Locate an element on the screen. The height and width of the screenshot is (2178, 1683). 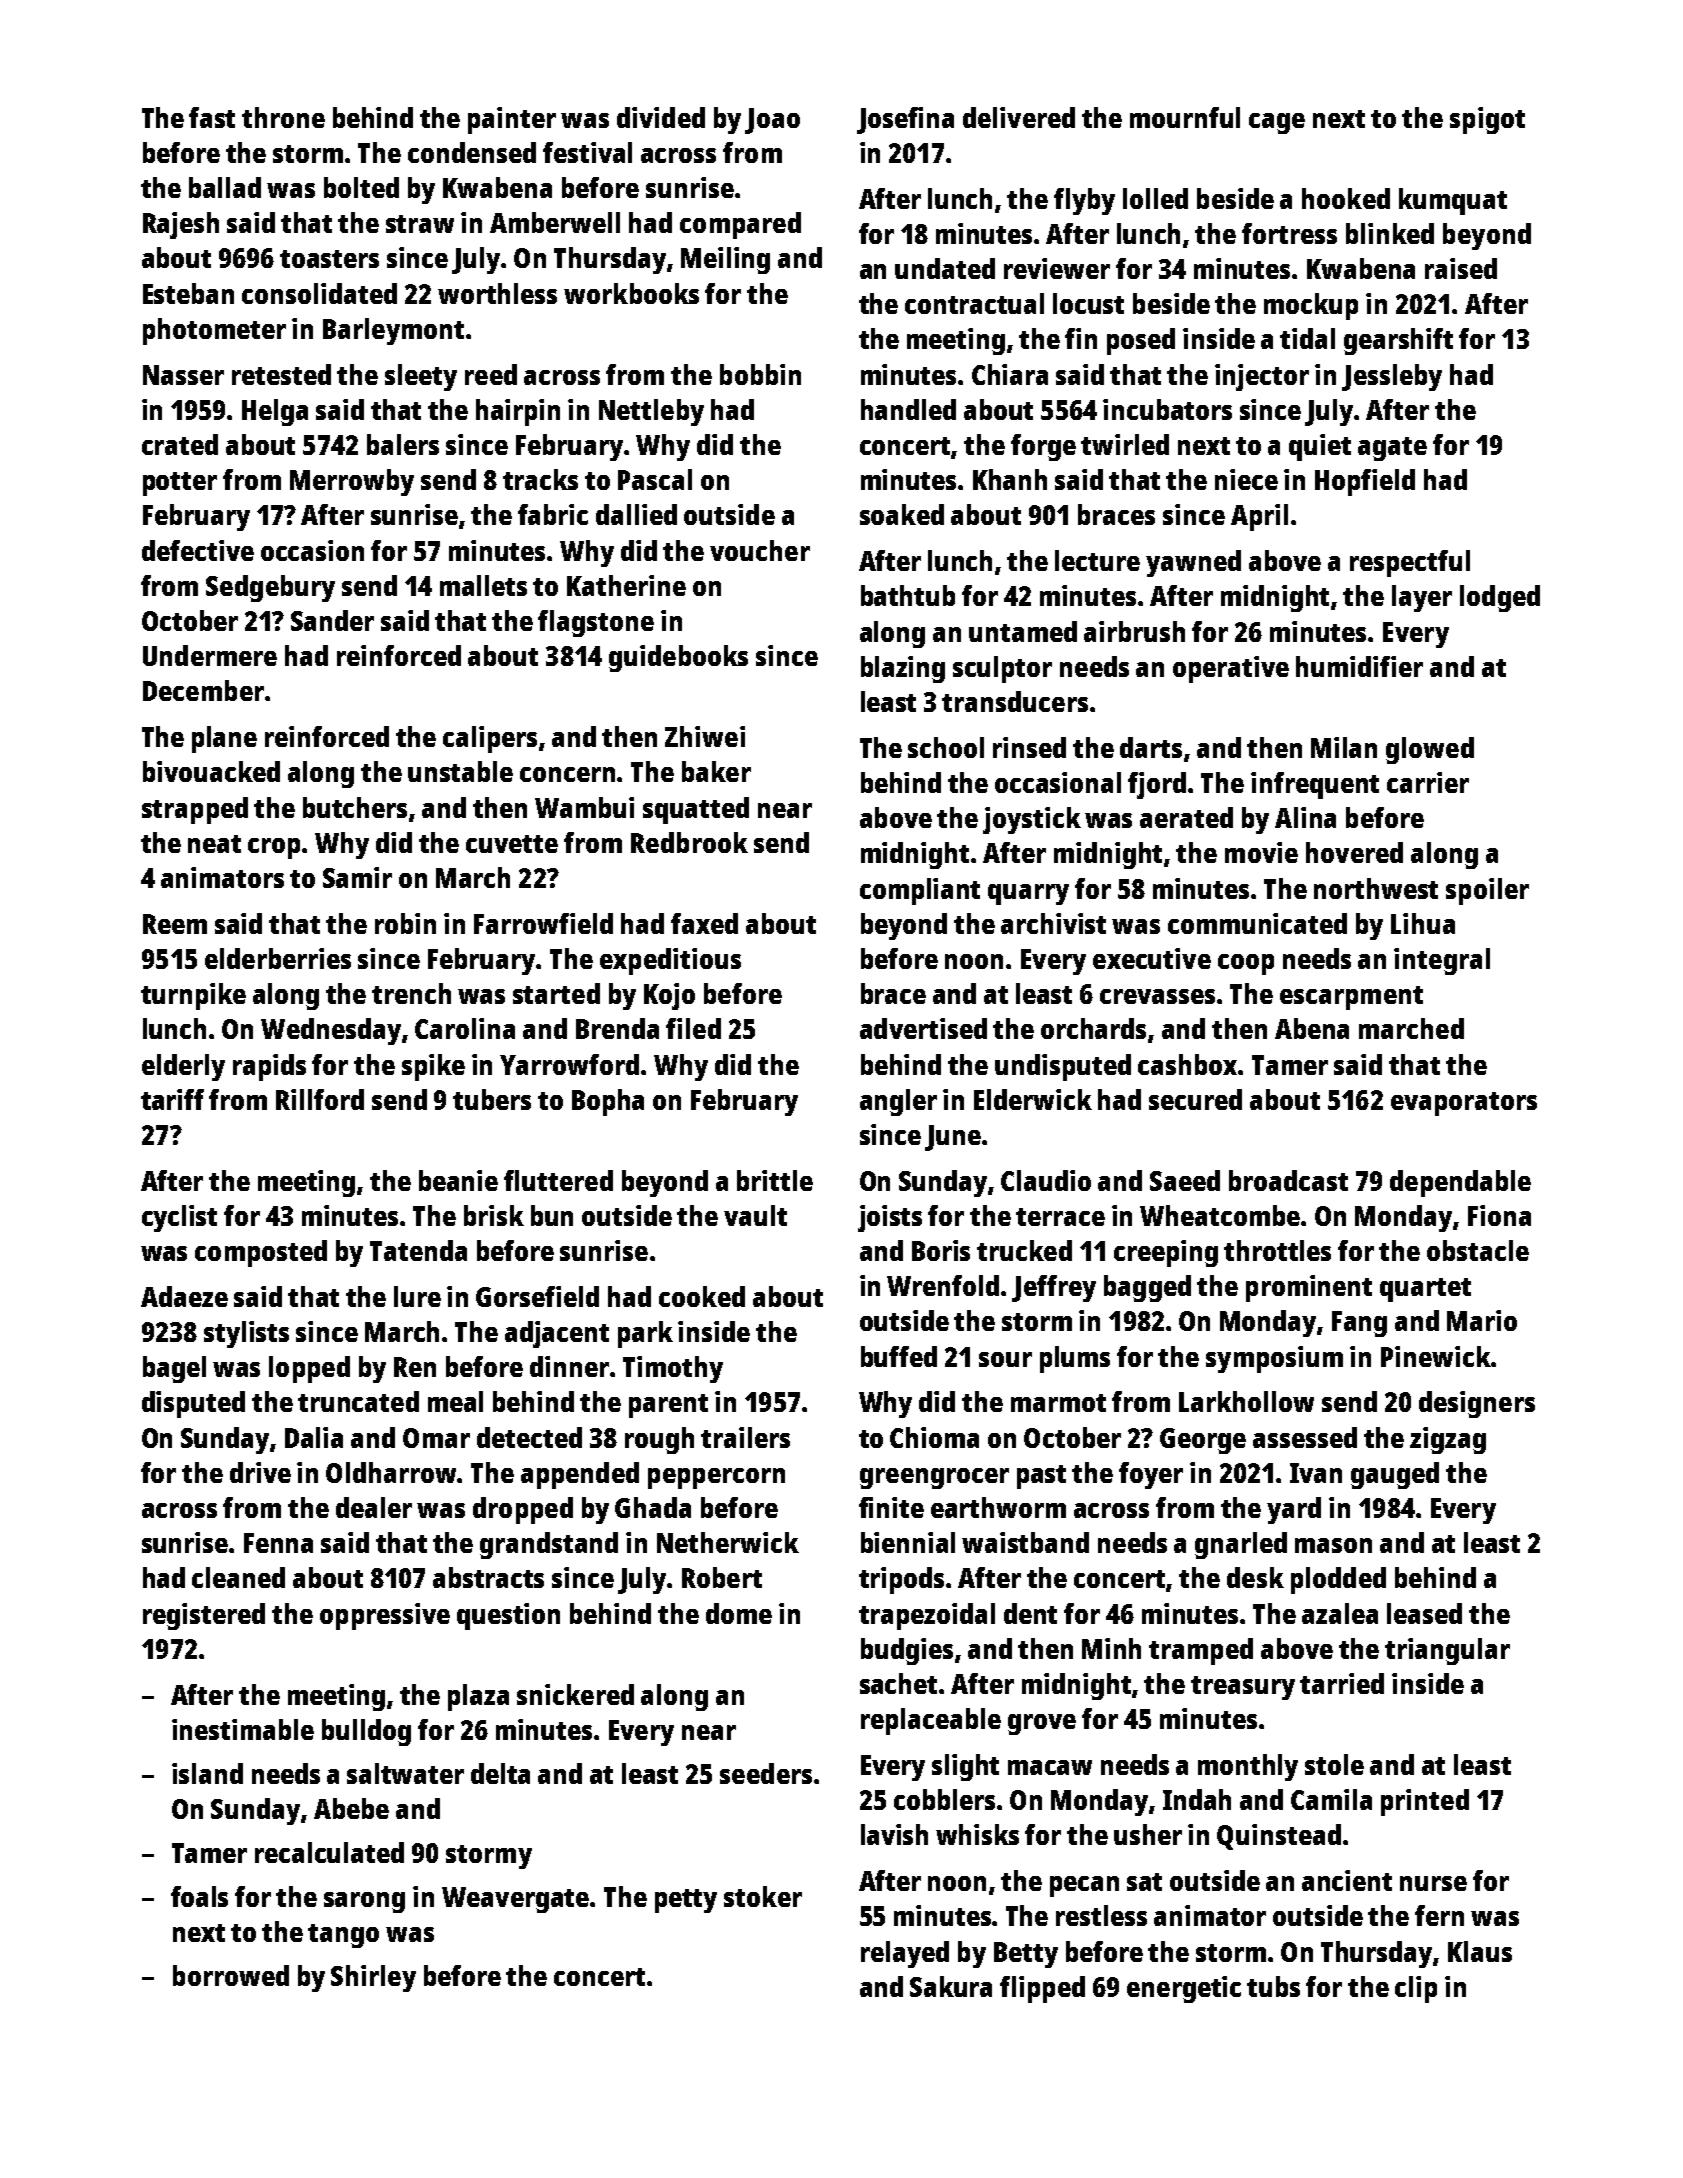
spigot is located at coordinates (1487, 120).
